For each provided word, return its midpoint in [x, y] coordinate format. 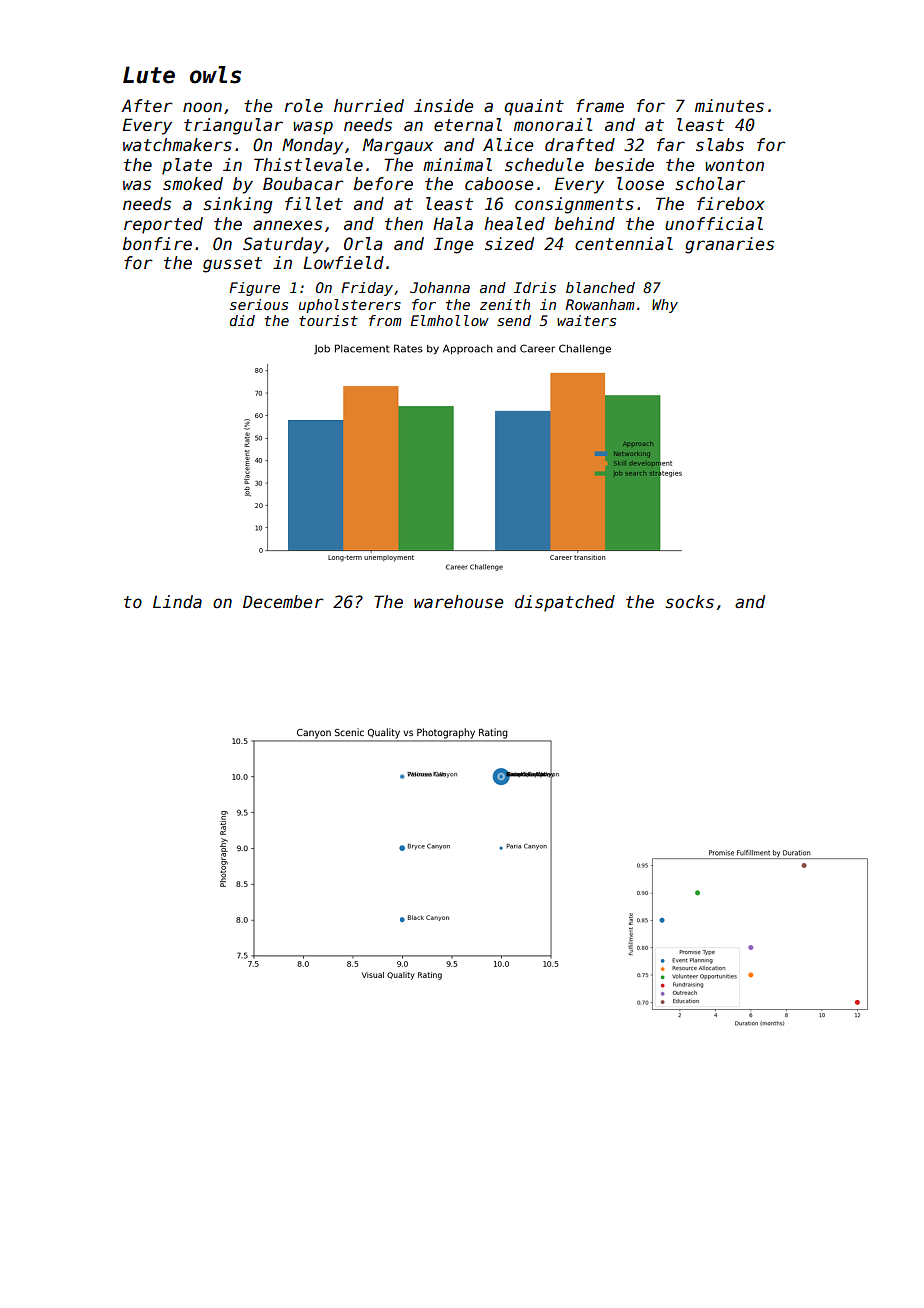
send [514, 320]
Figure [254, 289]
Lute [149, 75]
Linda [177, 602]
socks [689, 602]
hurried [369, 106]
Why [665, 306]
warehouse [458, 602]
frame [600, 106]
